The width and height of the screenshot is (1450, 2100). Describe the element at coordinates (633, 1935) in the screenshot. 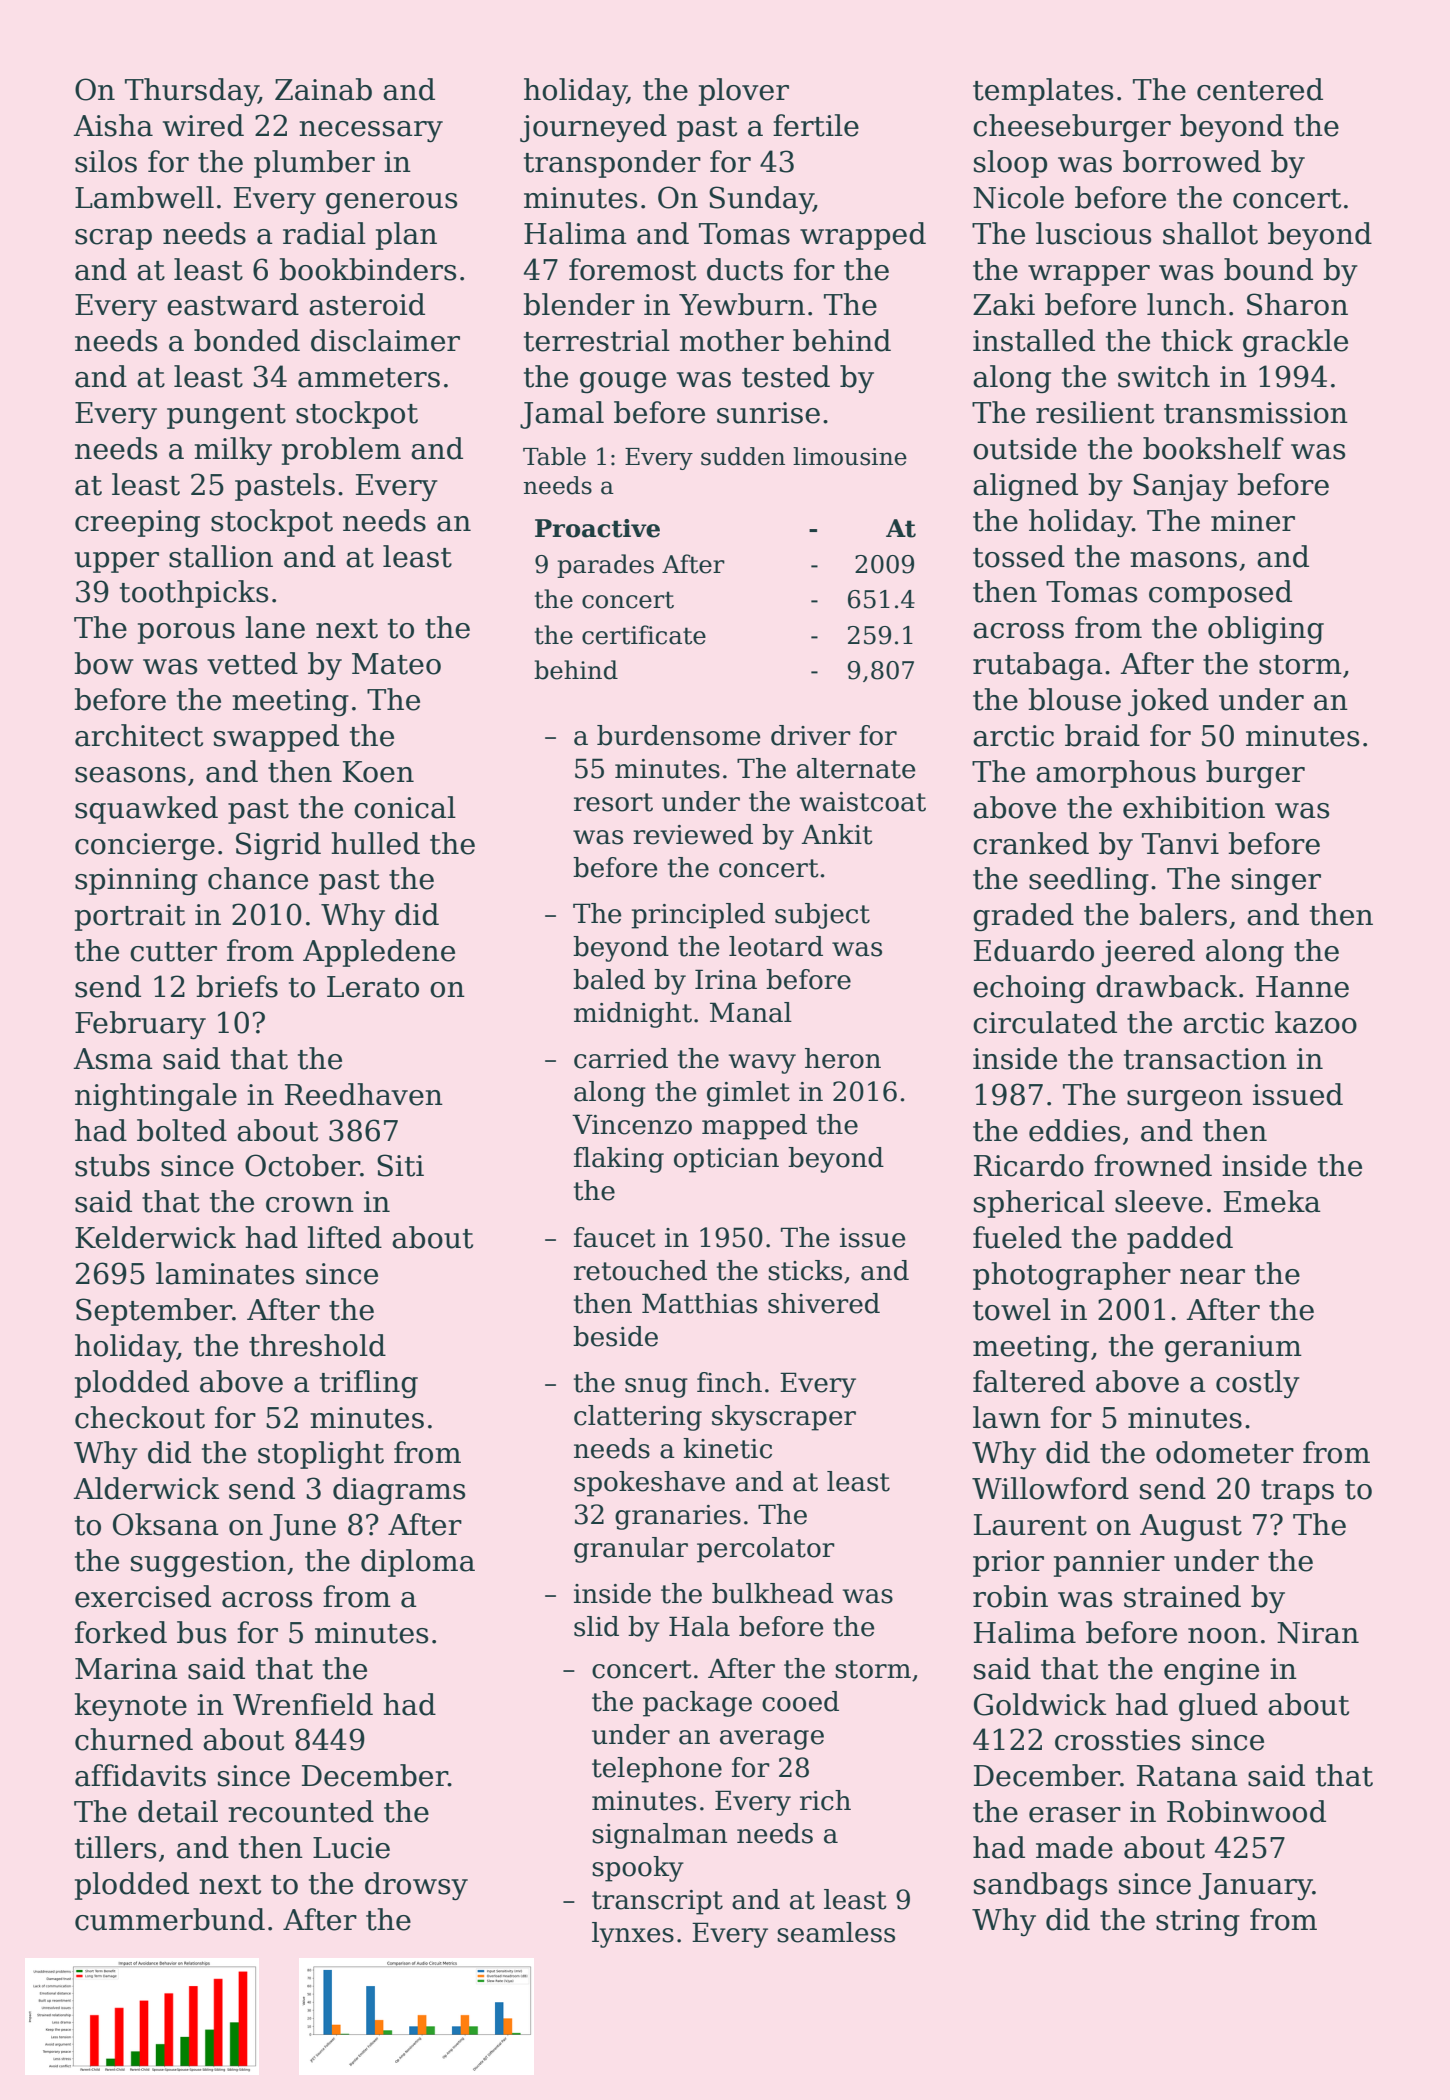

I see `lynxes` at that location.
